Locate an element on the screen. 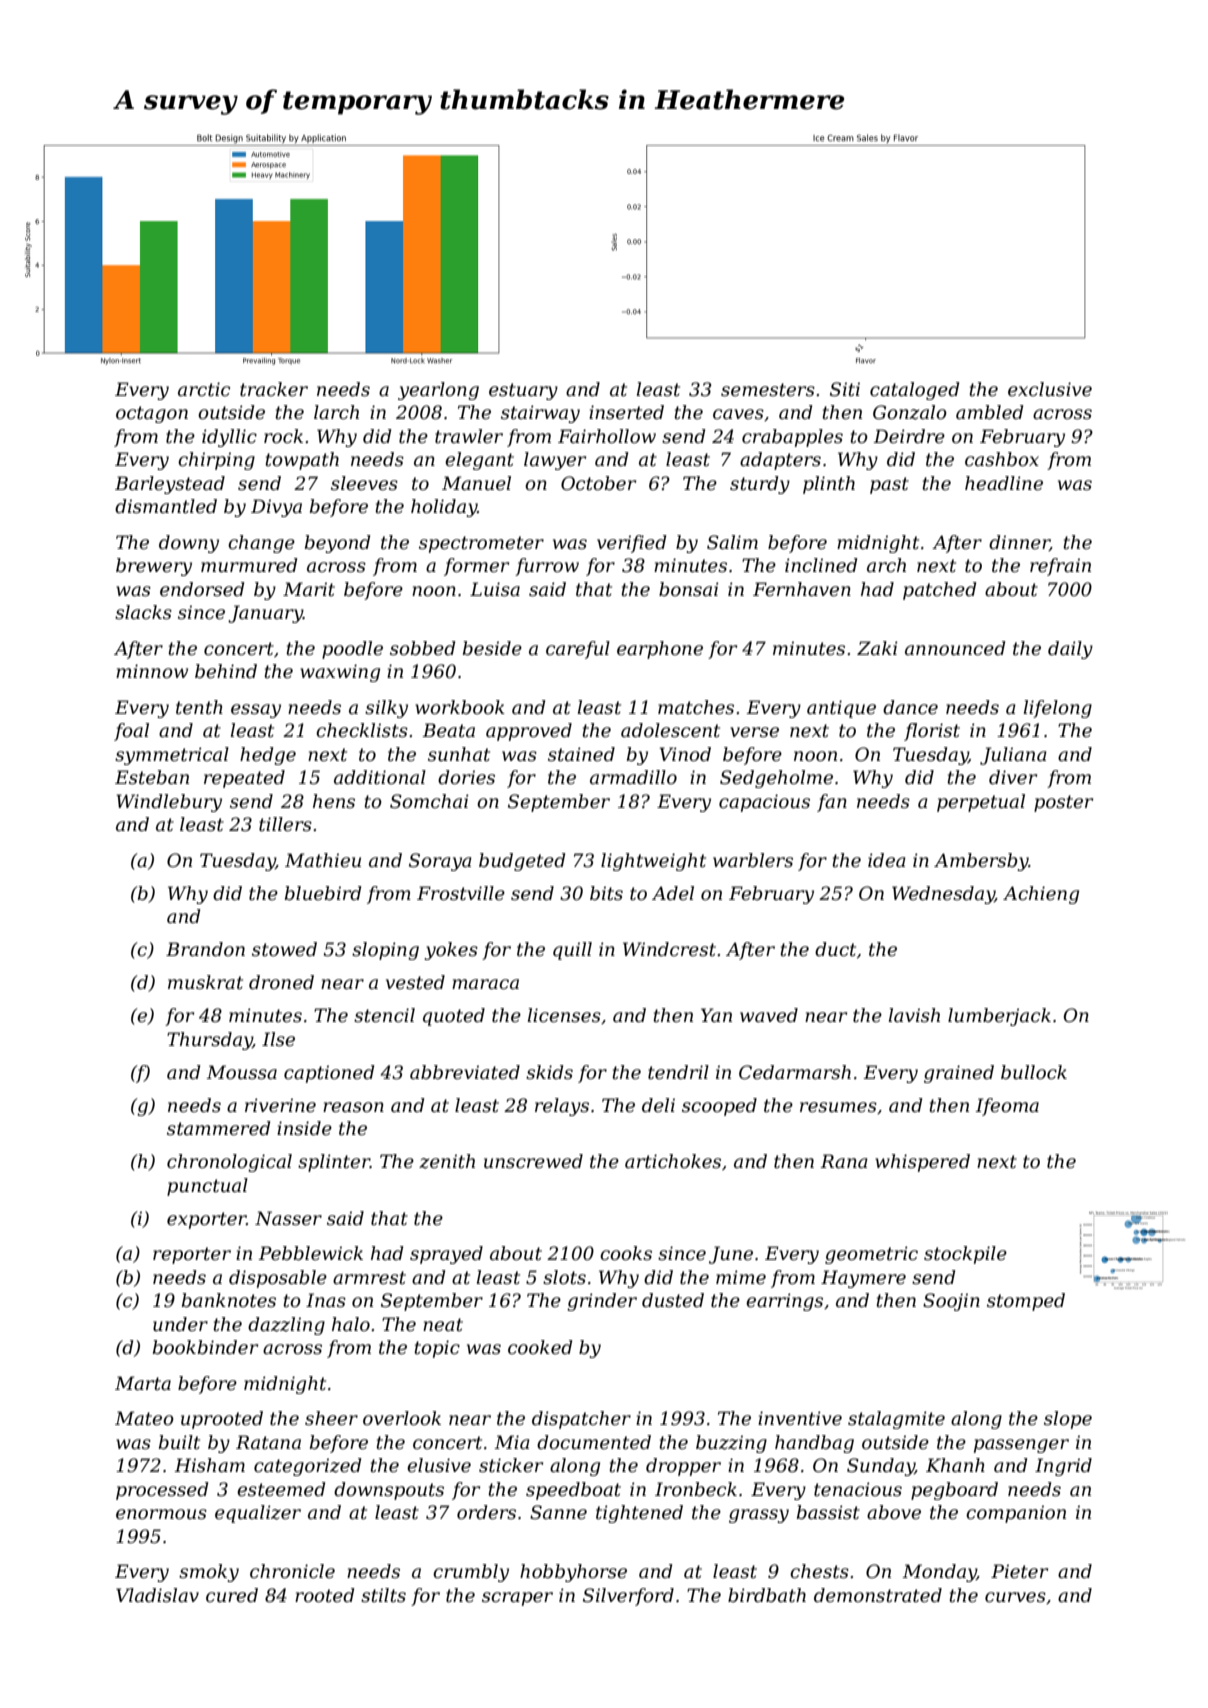  Soraya is located at coordinates (440, 862).
